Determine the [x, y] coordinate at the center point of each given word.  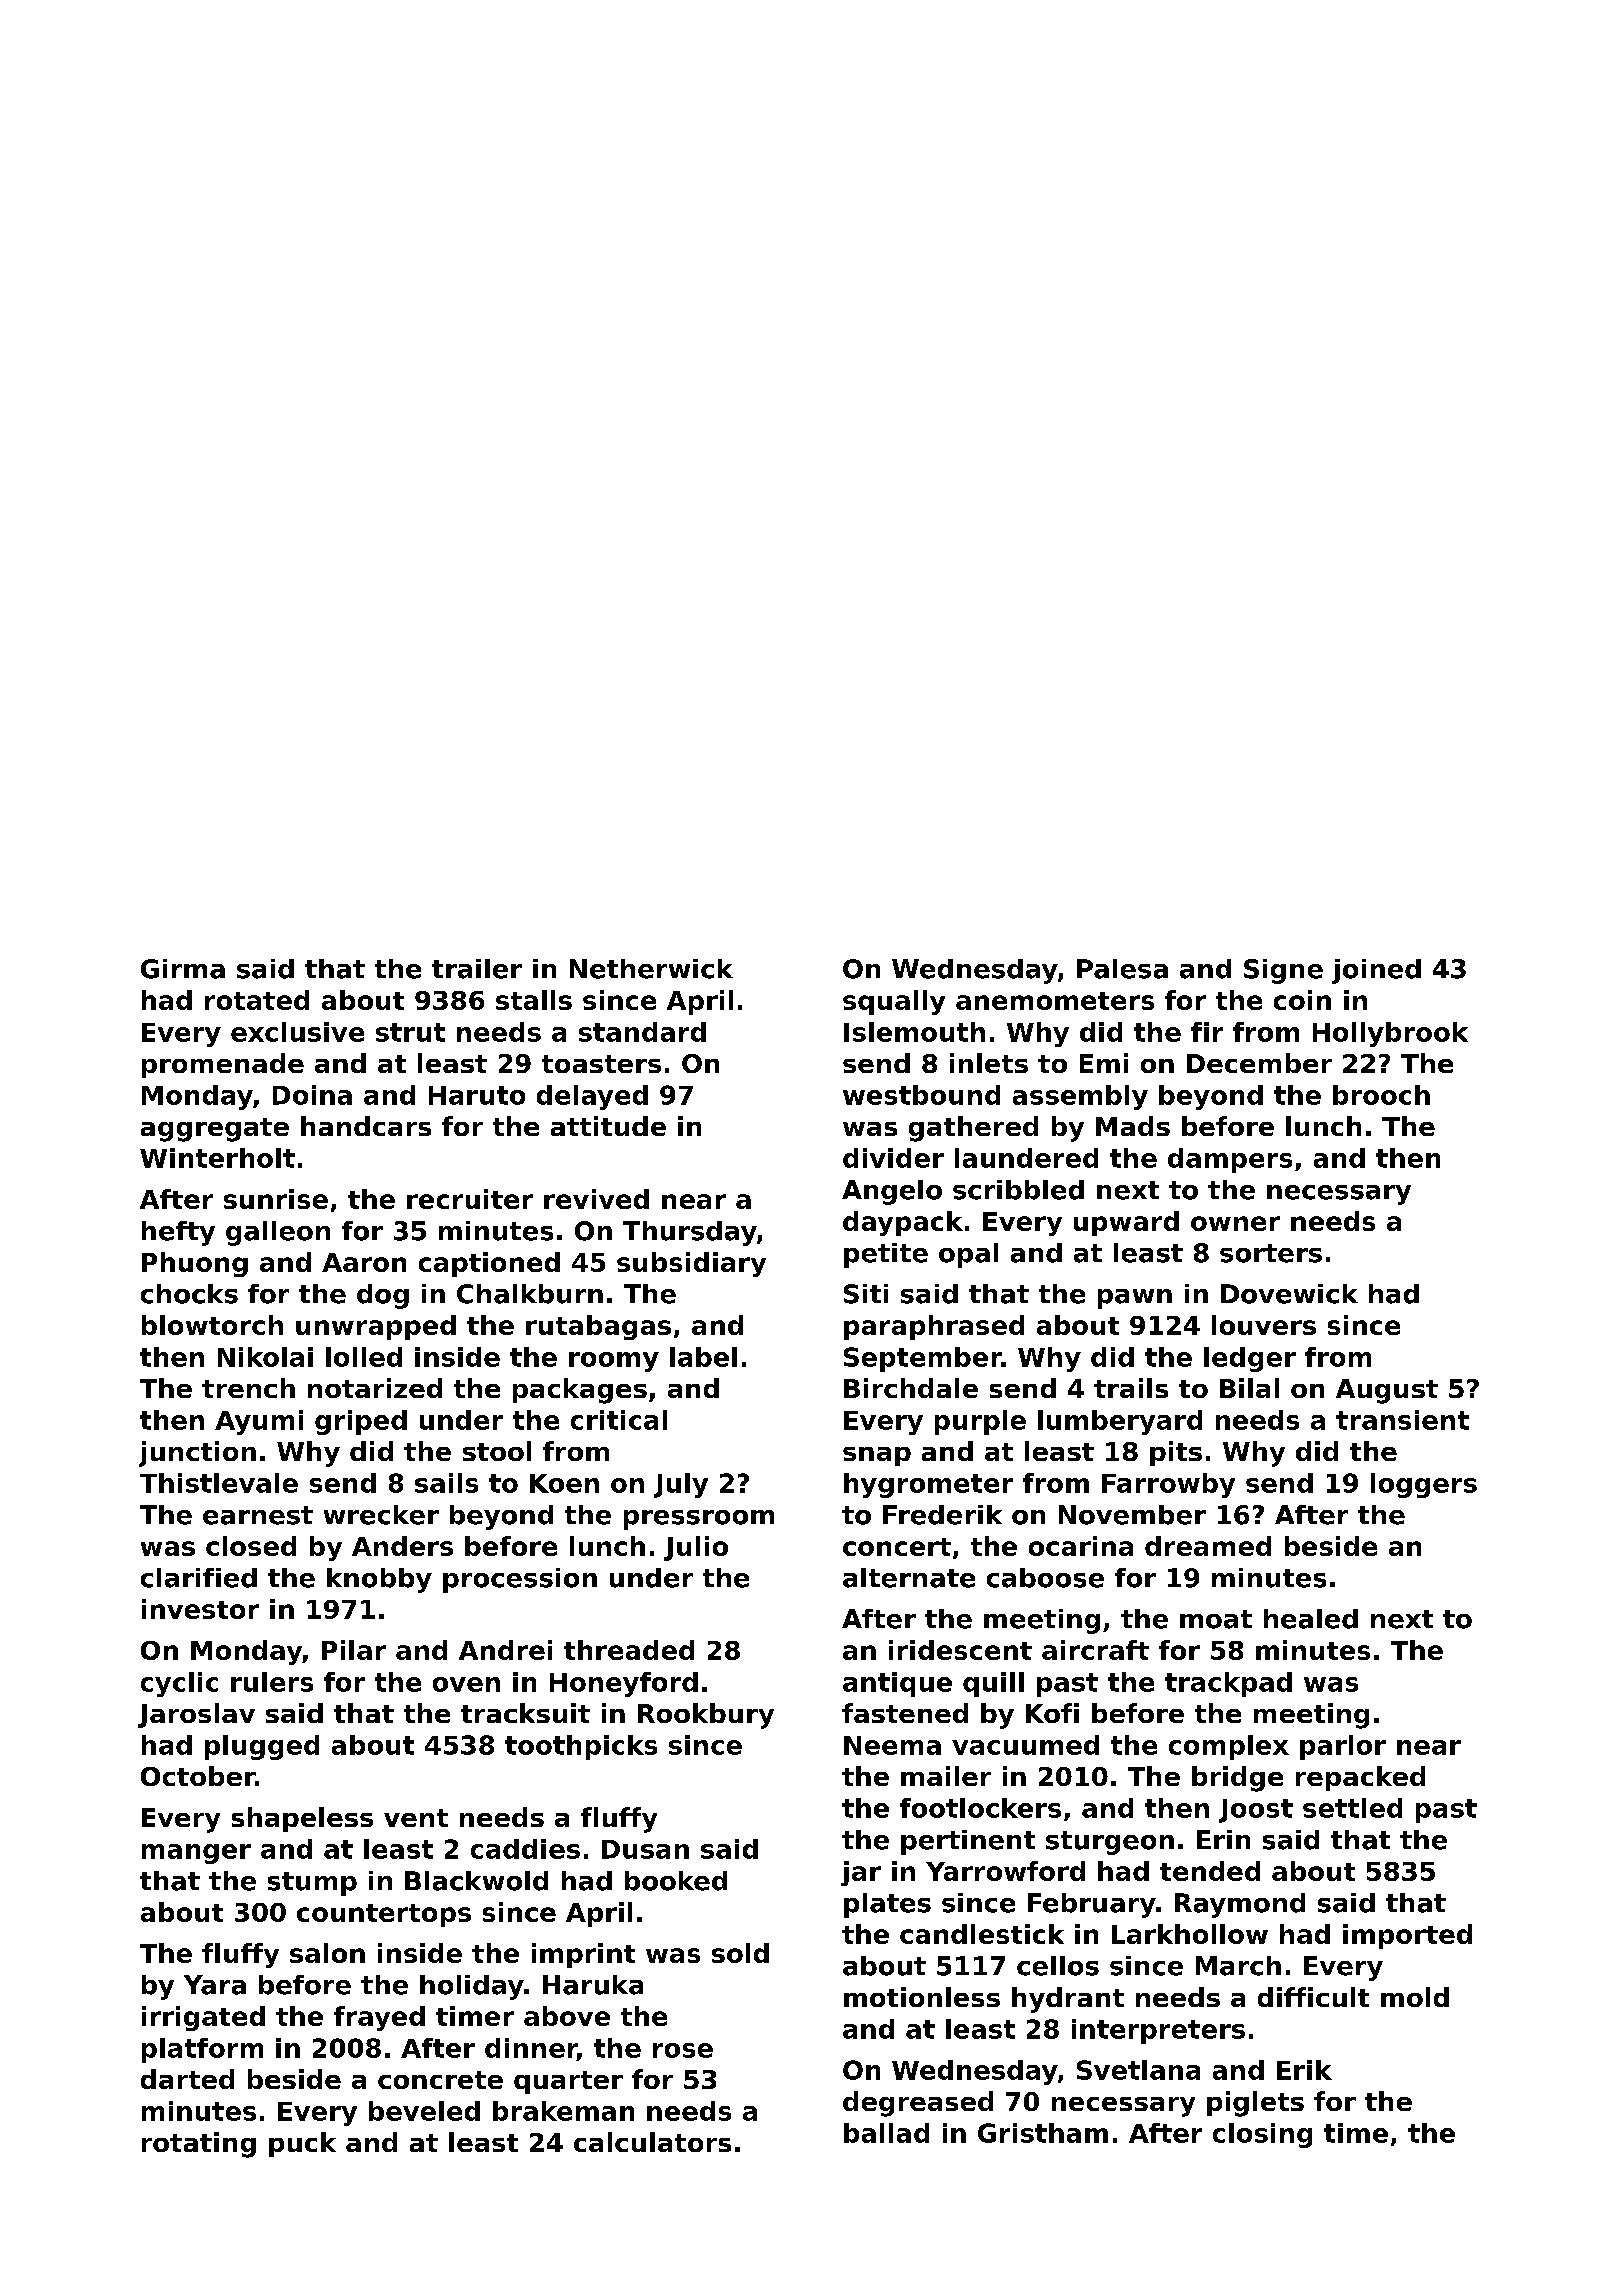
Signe [1283, 971]
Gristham [1043, 2133]
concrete [440, 2080]
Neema [892, 1745]
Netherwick [651, 969]
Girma [183, 969]
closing [1262, 2135]
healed [1311, 1619]
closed [251, 1546]
